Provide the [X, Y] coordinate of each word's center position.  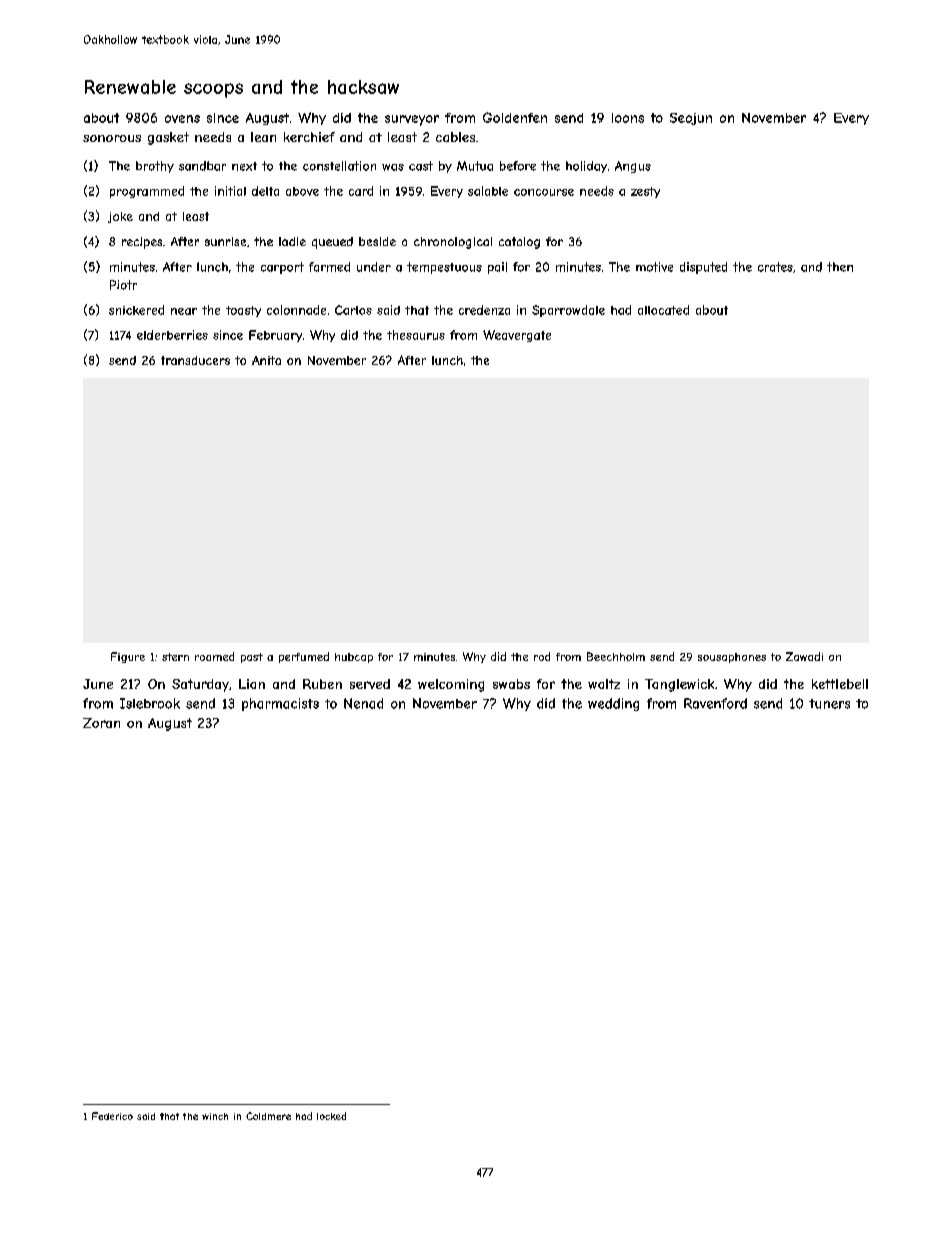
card [361, 191]
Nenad [363, 703]
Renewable [130, 87]
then [840, 267]
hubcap [354, 658]
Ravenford [715, 703]
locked [331, 1116]
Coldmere [268, 1116]
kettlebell [840, 684]
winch [215, 1116]
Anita [266, 360]
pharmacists [280, 704]
